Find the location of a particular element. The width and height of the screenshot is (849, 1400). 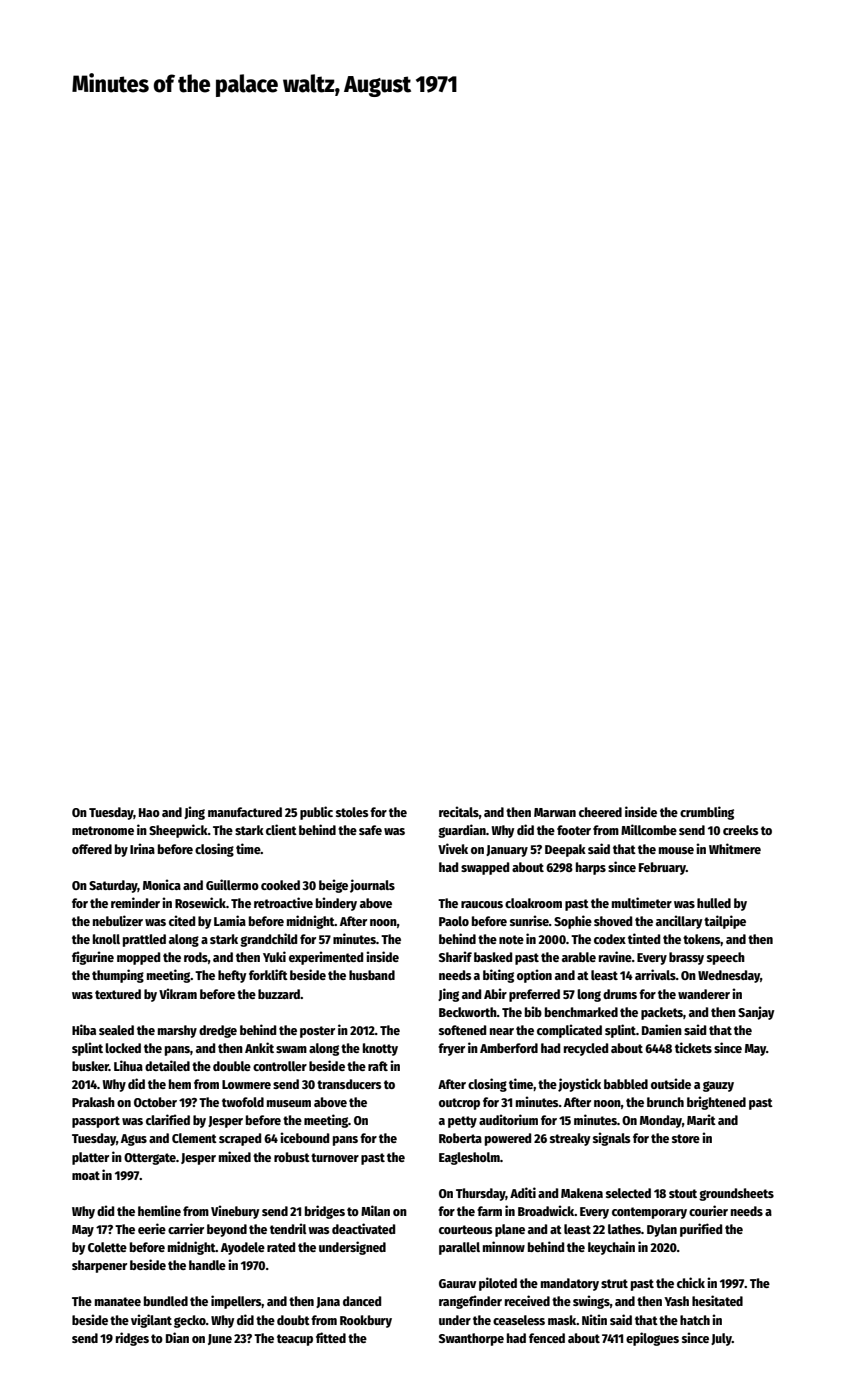

raft is located at coordinates (378, 1066).
